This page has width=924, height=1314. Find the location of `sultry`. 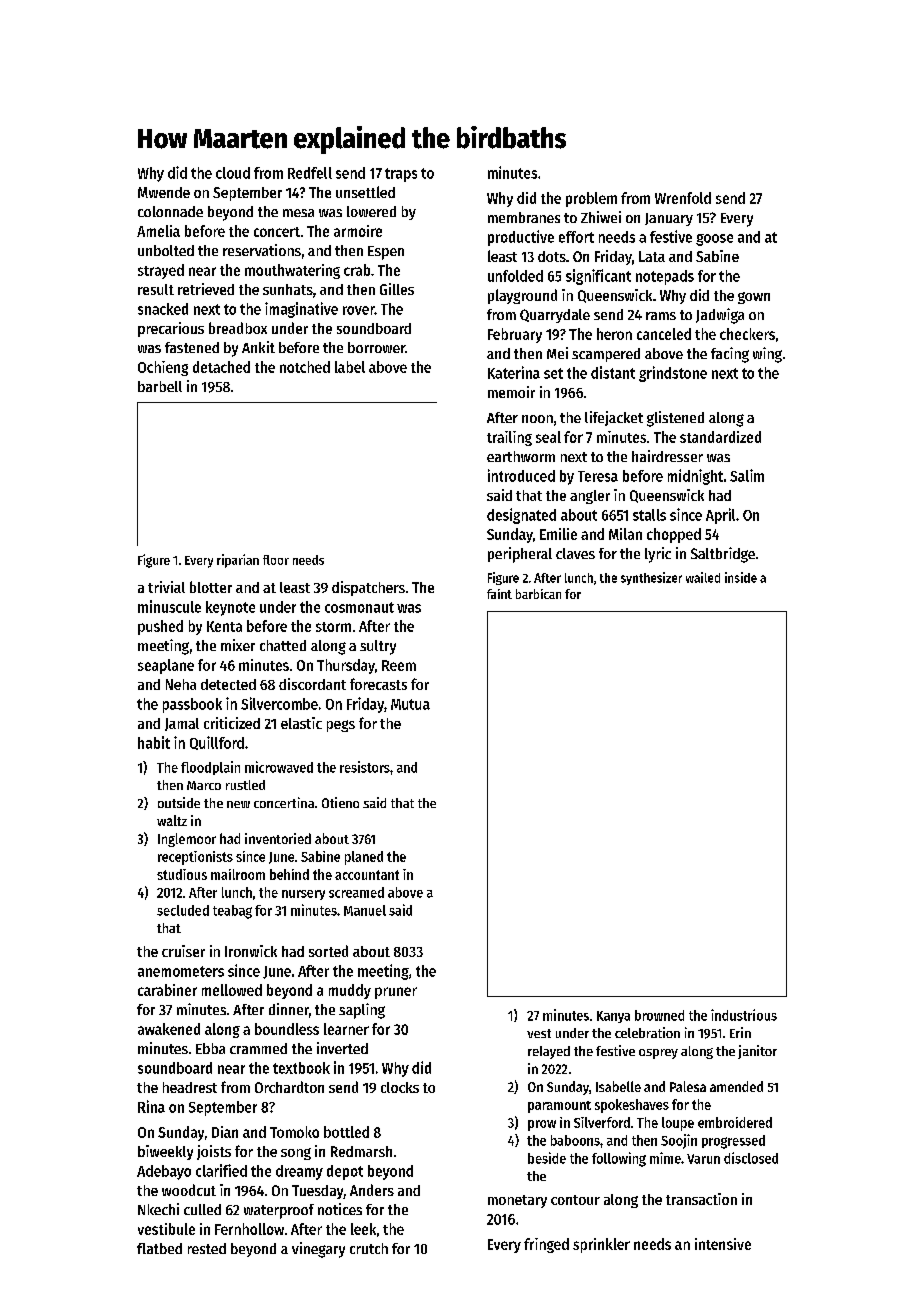

sultry is located at coordinates (378, 647).
